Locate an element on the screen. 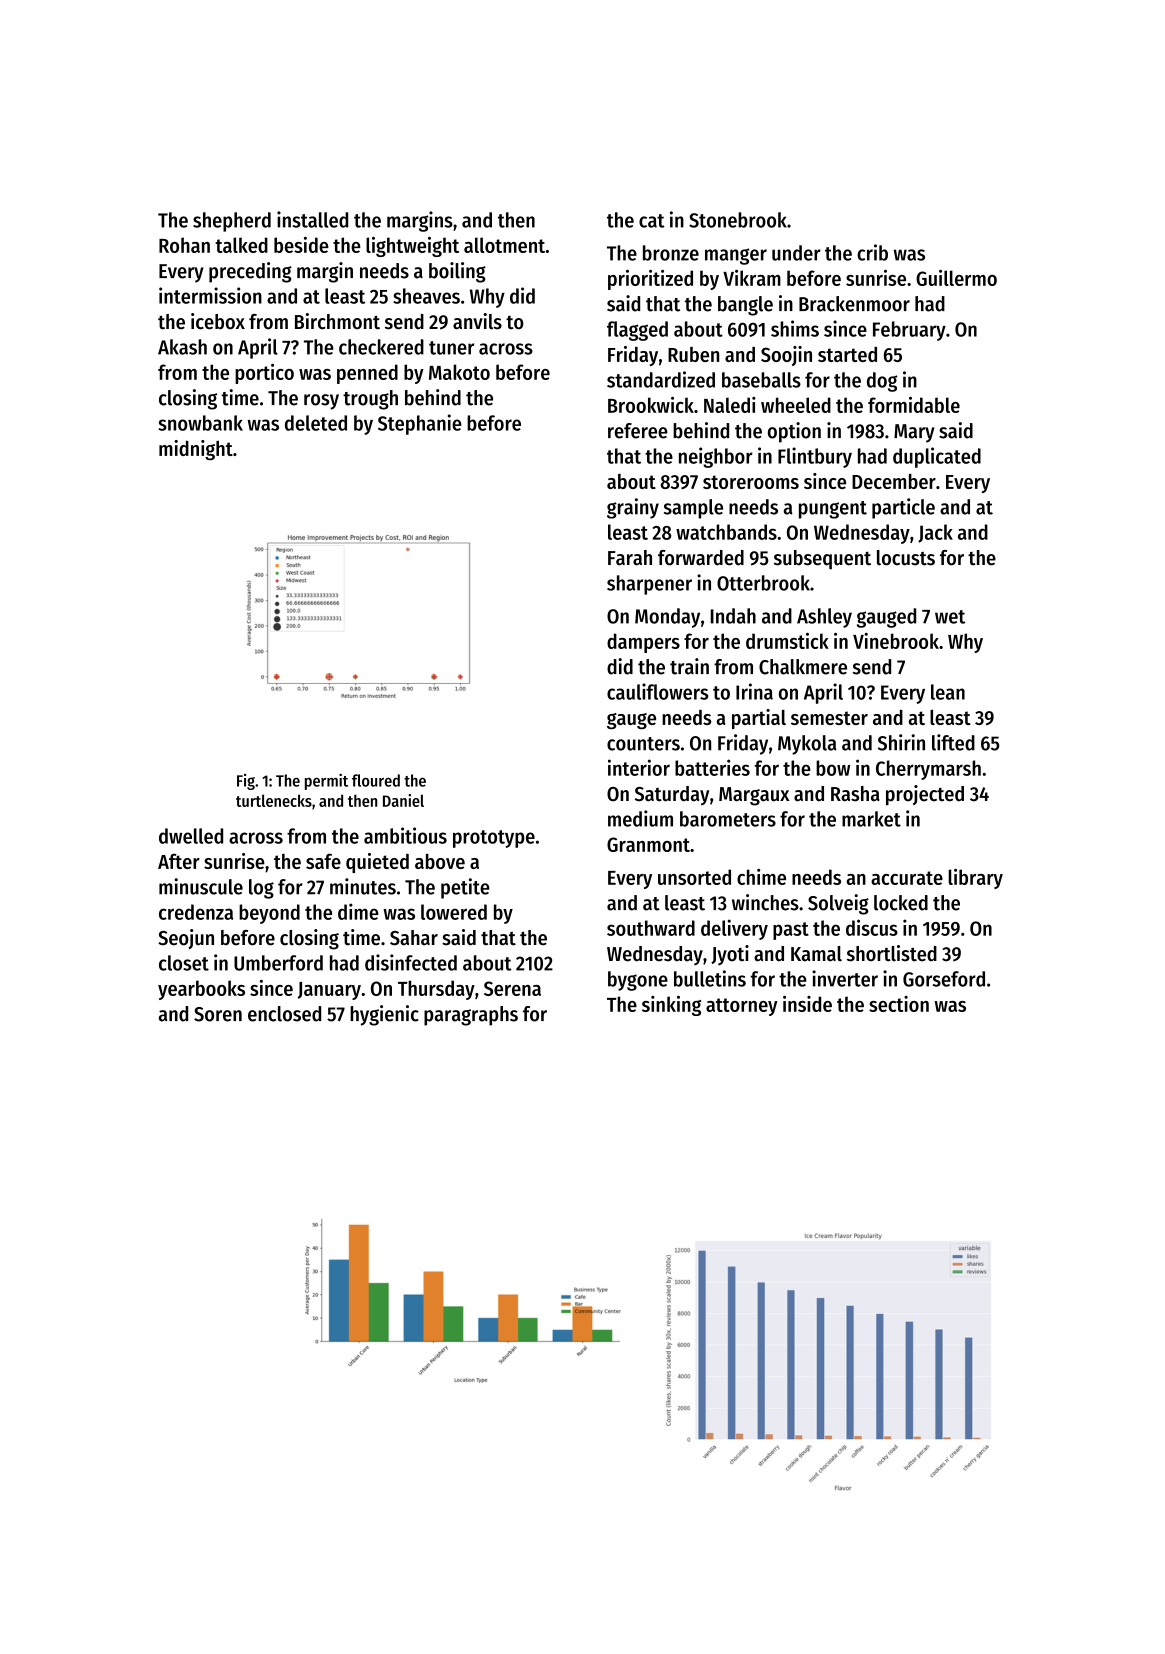  wheeled is located at coordinates (796, 405).
